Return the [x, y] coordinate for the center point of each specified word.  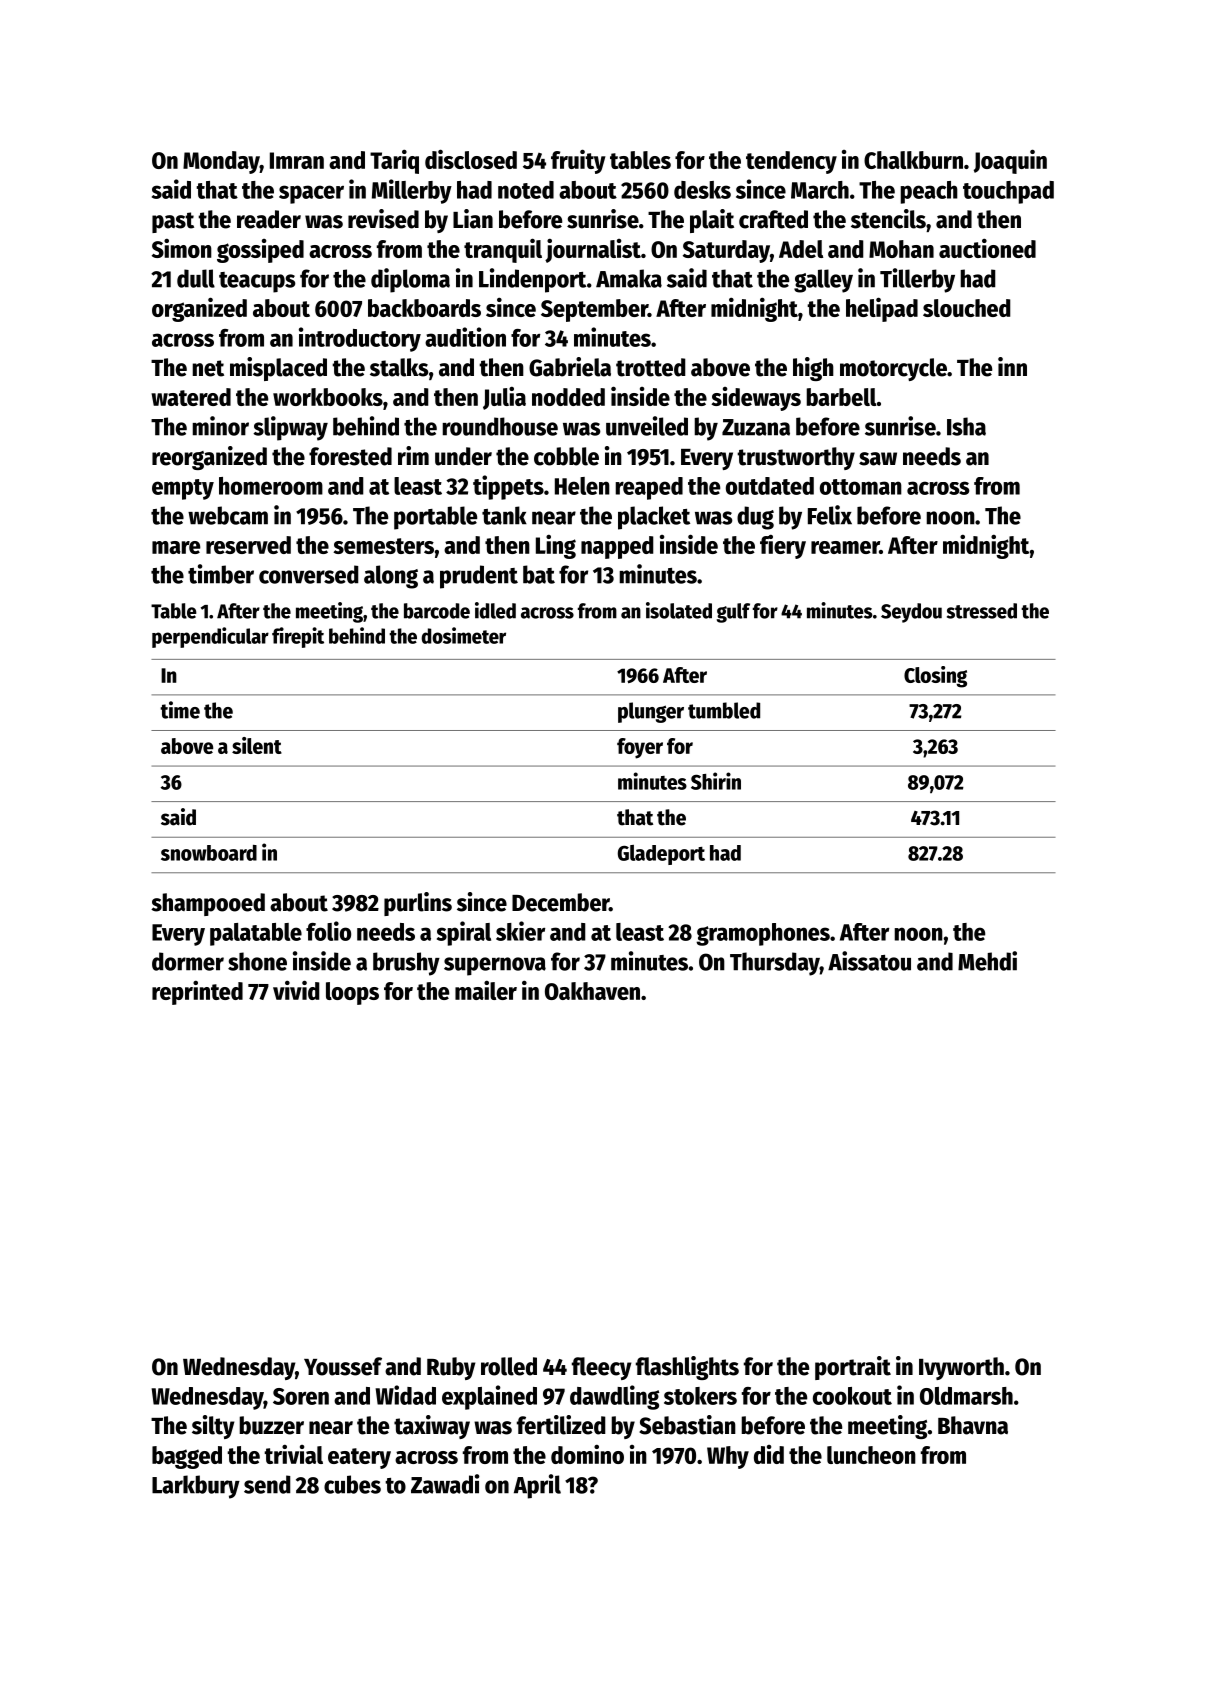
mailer [486, 990]
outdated [770, 486]
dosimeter [463, 635]
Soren [301, 1396]
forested [350, 456]
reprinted [197, 992]
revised [383, 219]
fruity [578, 161]
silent [257, 745]
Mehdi [987, 961]
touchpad [1008, 192]
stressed [982, 611]
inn [1012, 366]
